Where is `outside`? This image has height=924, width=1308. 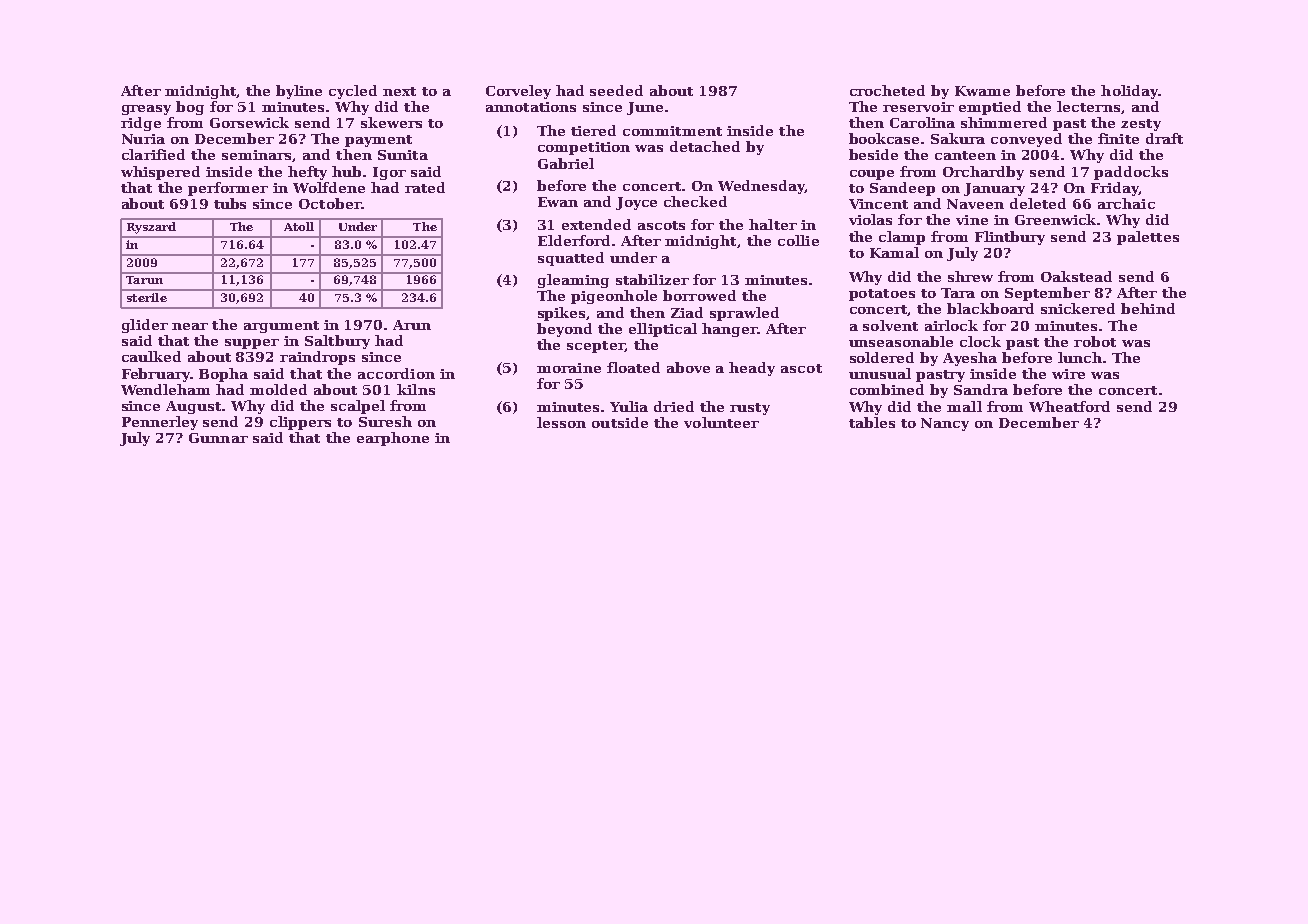
outside is located at coordinates (620, 422).
